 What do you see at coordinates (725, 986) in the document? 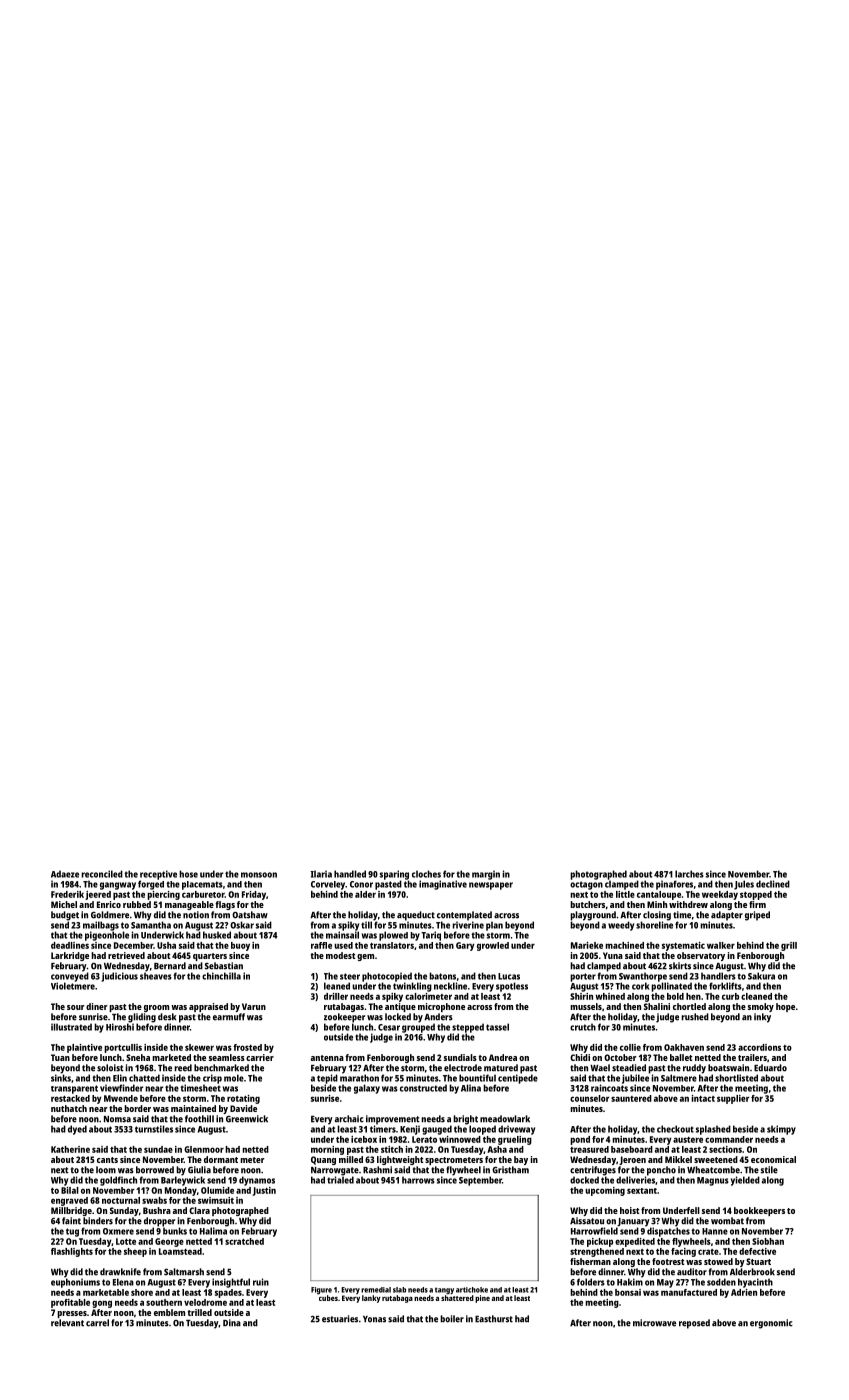
I see `forklifts` at bounding box center [725, 986].
